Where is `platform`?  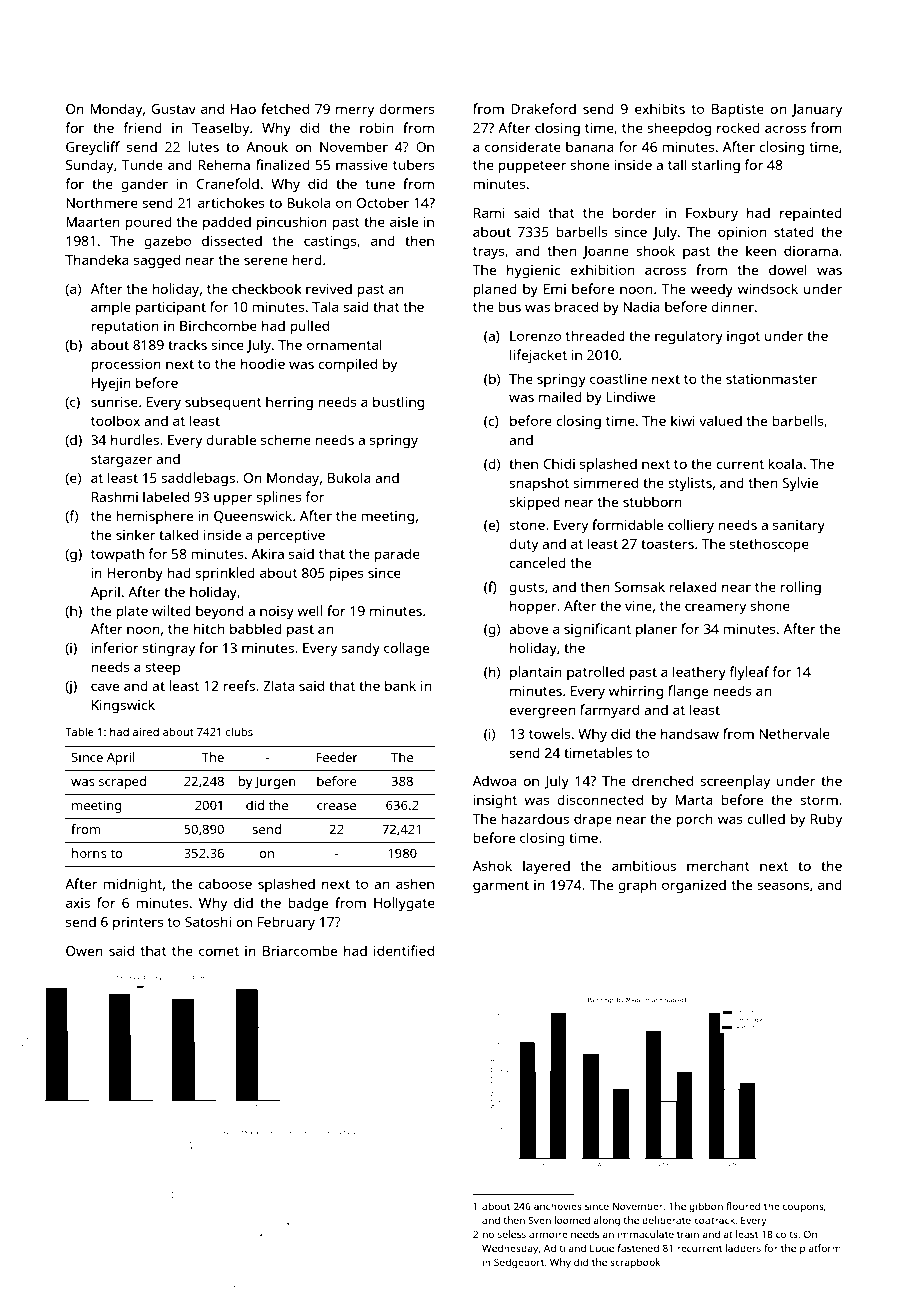
platform is located at coordinates (820, 1249).
